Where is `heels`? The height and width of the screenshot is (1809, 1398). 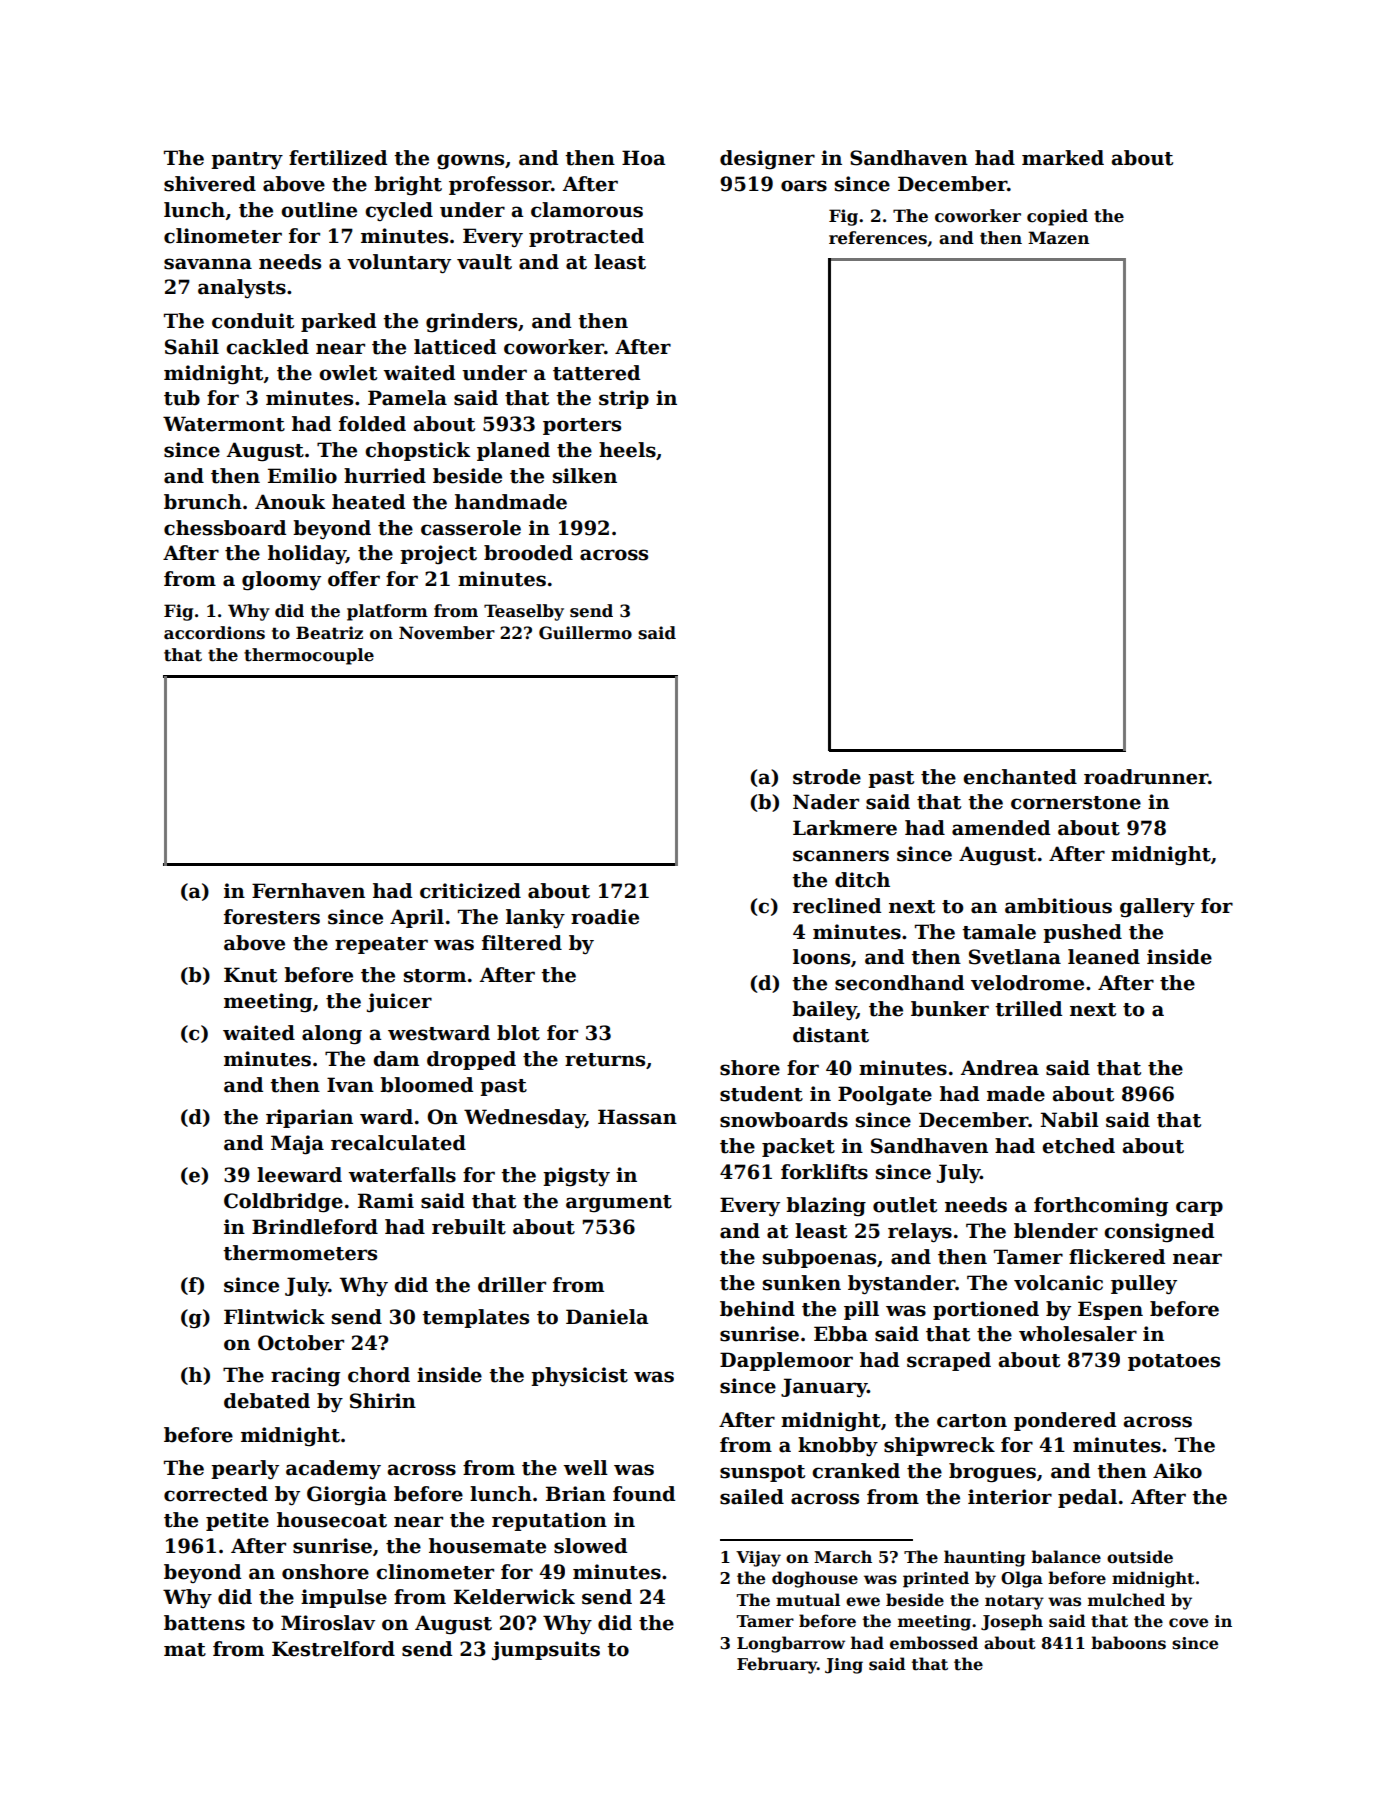 heels is located at coordinates (627, 450).
